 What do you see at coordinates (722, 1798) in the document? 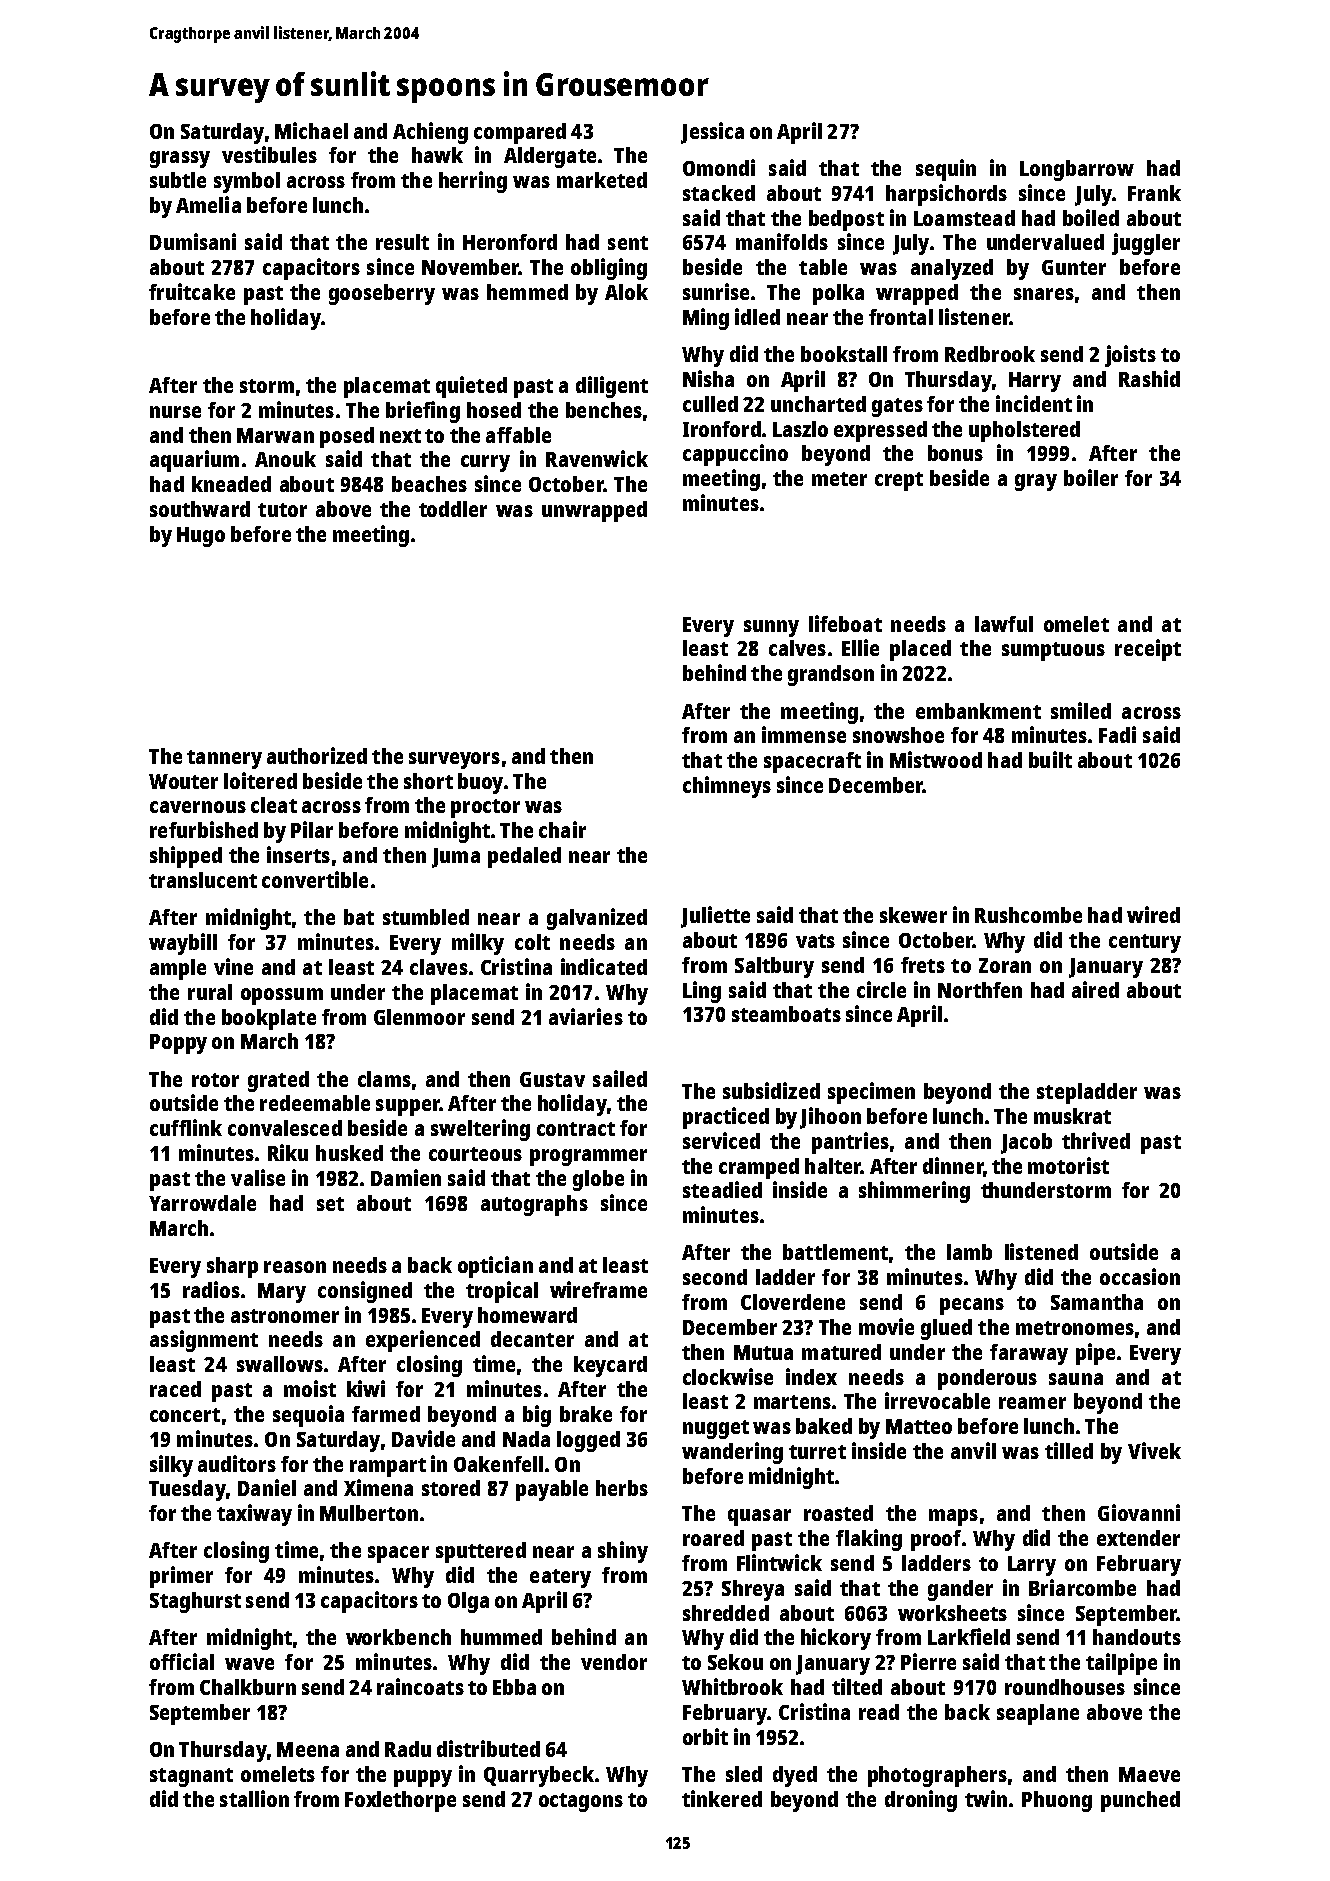
I see `tinkered` at bounding box center [722, 1798].
